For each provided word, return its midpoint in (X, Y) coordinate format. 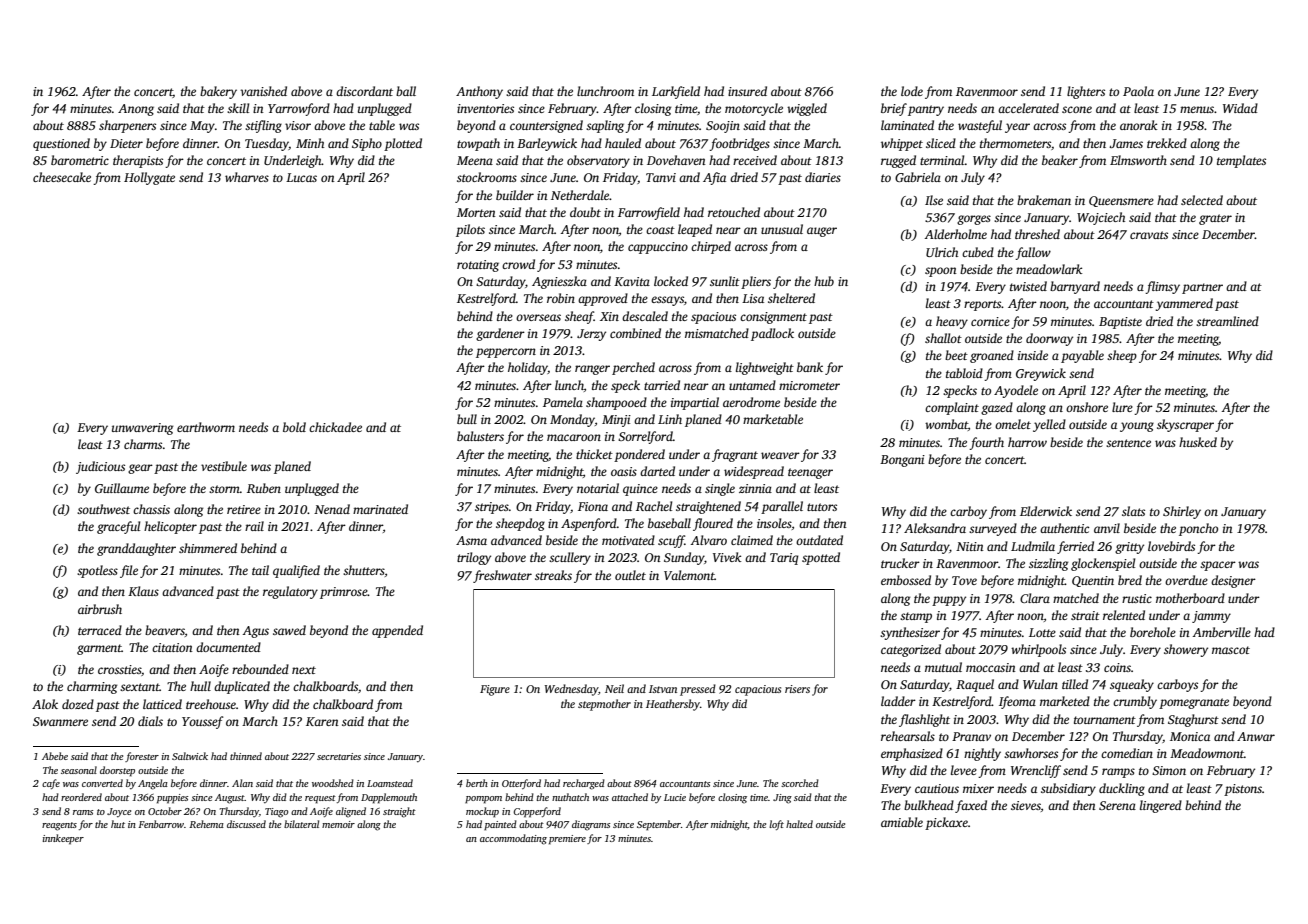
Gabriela (918, 177)
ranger (592, 370)
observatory (598, 161)
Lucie (675, 797)
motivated (628, 540)
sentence (1128, 443)
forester (142, 757)
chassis (151, 509)
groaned (992, 356)
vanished (263, 91)
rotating (478, 266)
